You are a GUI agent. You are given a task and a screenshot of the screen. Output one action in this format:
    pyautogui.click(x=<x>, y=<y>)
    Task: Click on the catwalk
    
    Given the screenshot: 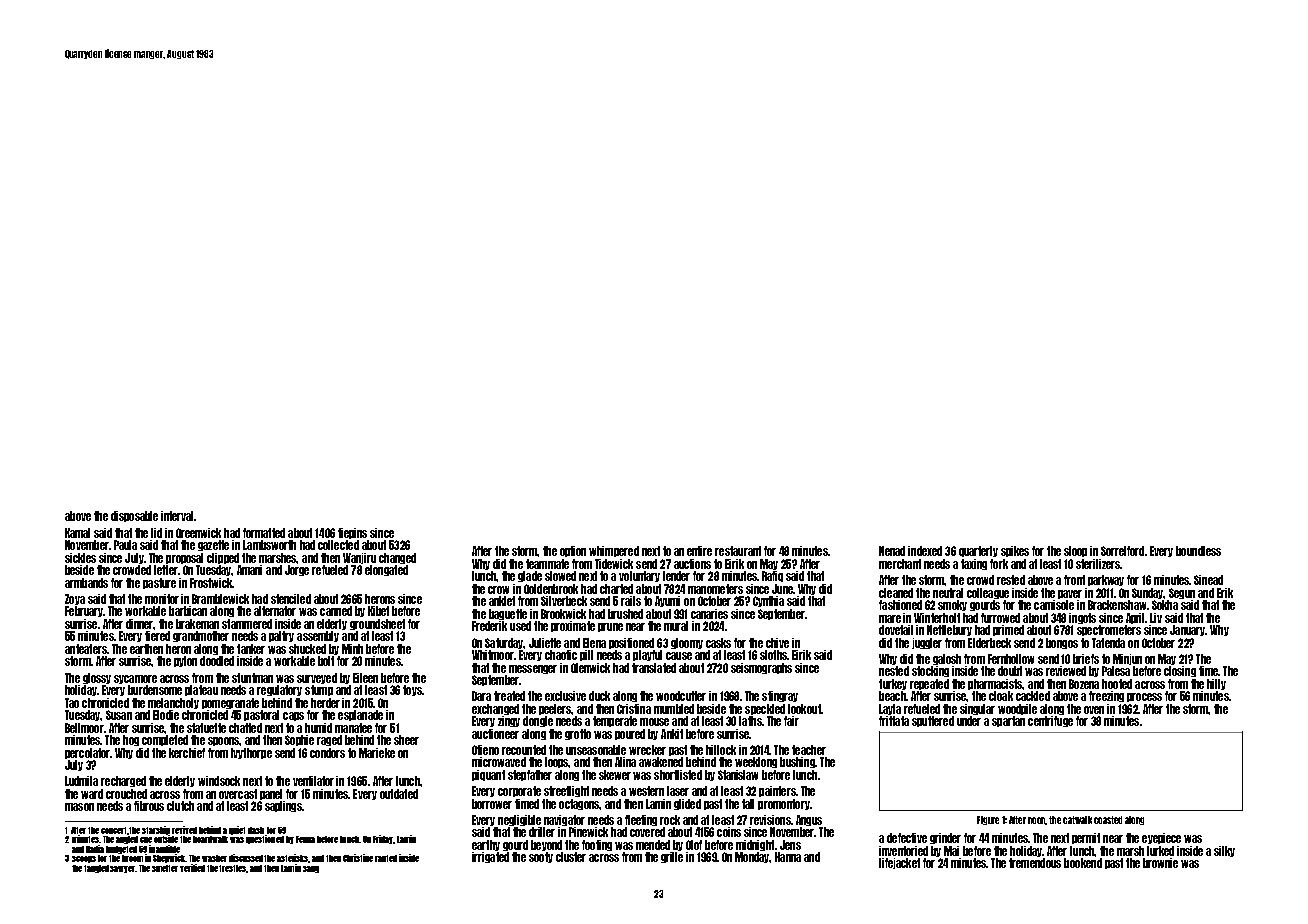 What is the action you would take?
    pyautogui.click(x=1077, y=820)
